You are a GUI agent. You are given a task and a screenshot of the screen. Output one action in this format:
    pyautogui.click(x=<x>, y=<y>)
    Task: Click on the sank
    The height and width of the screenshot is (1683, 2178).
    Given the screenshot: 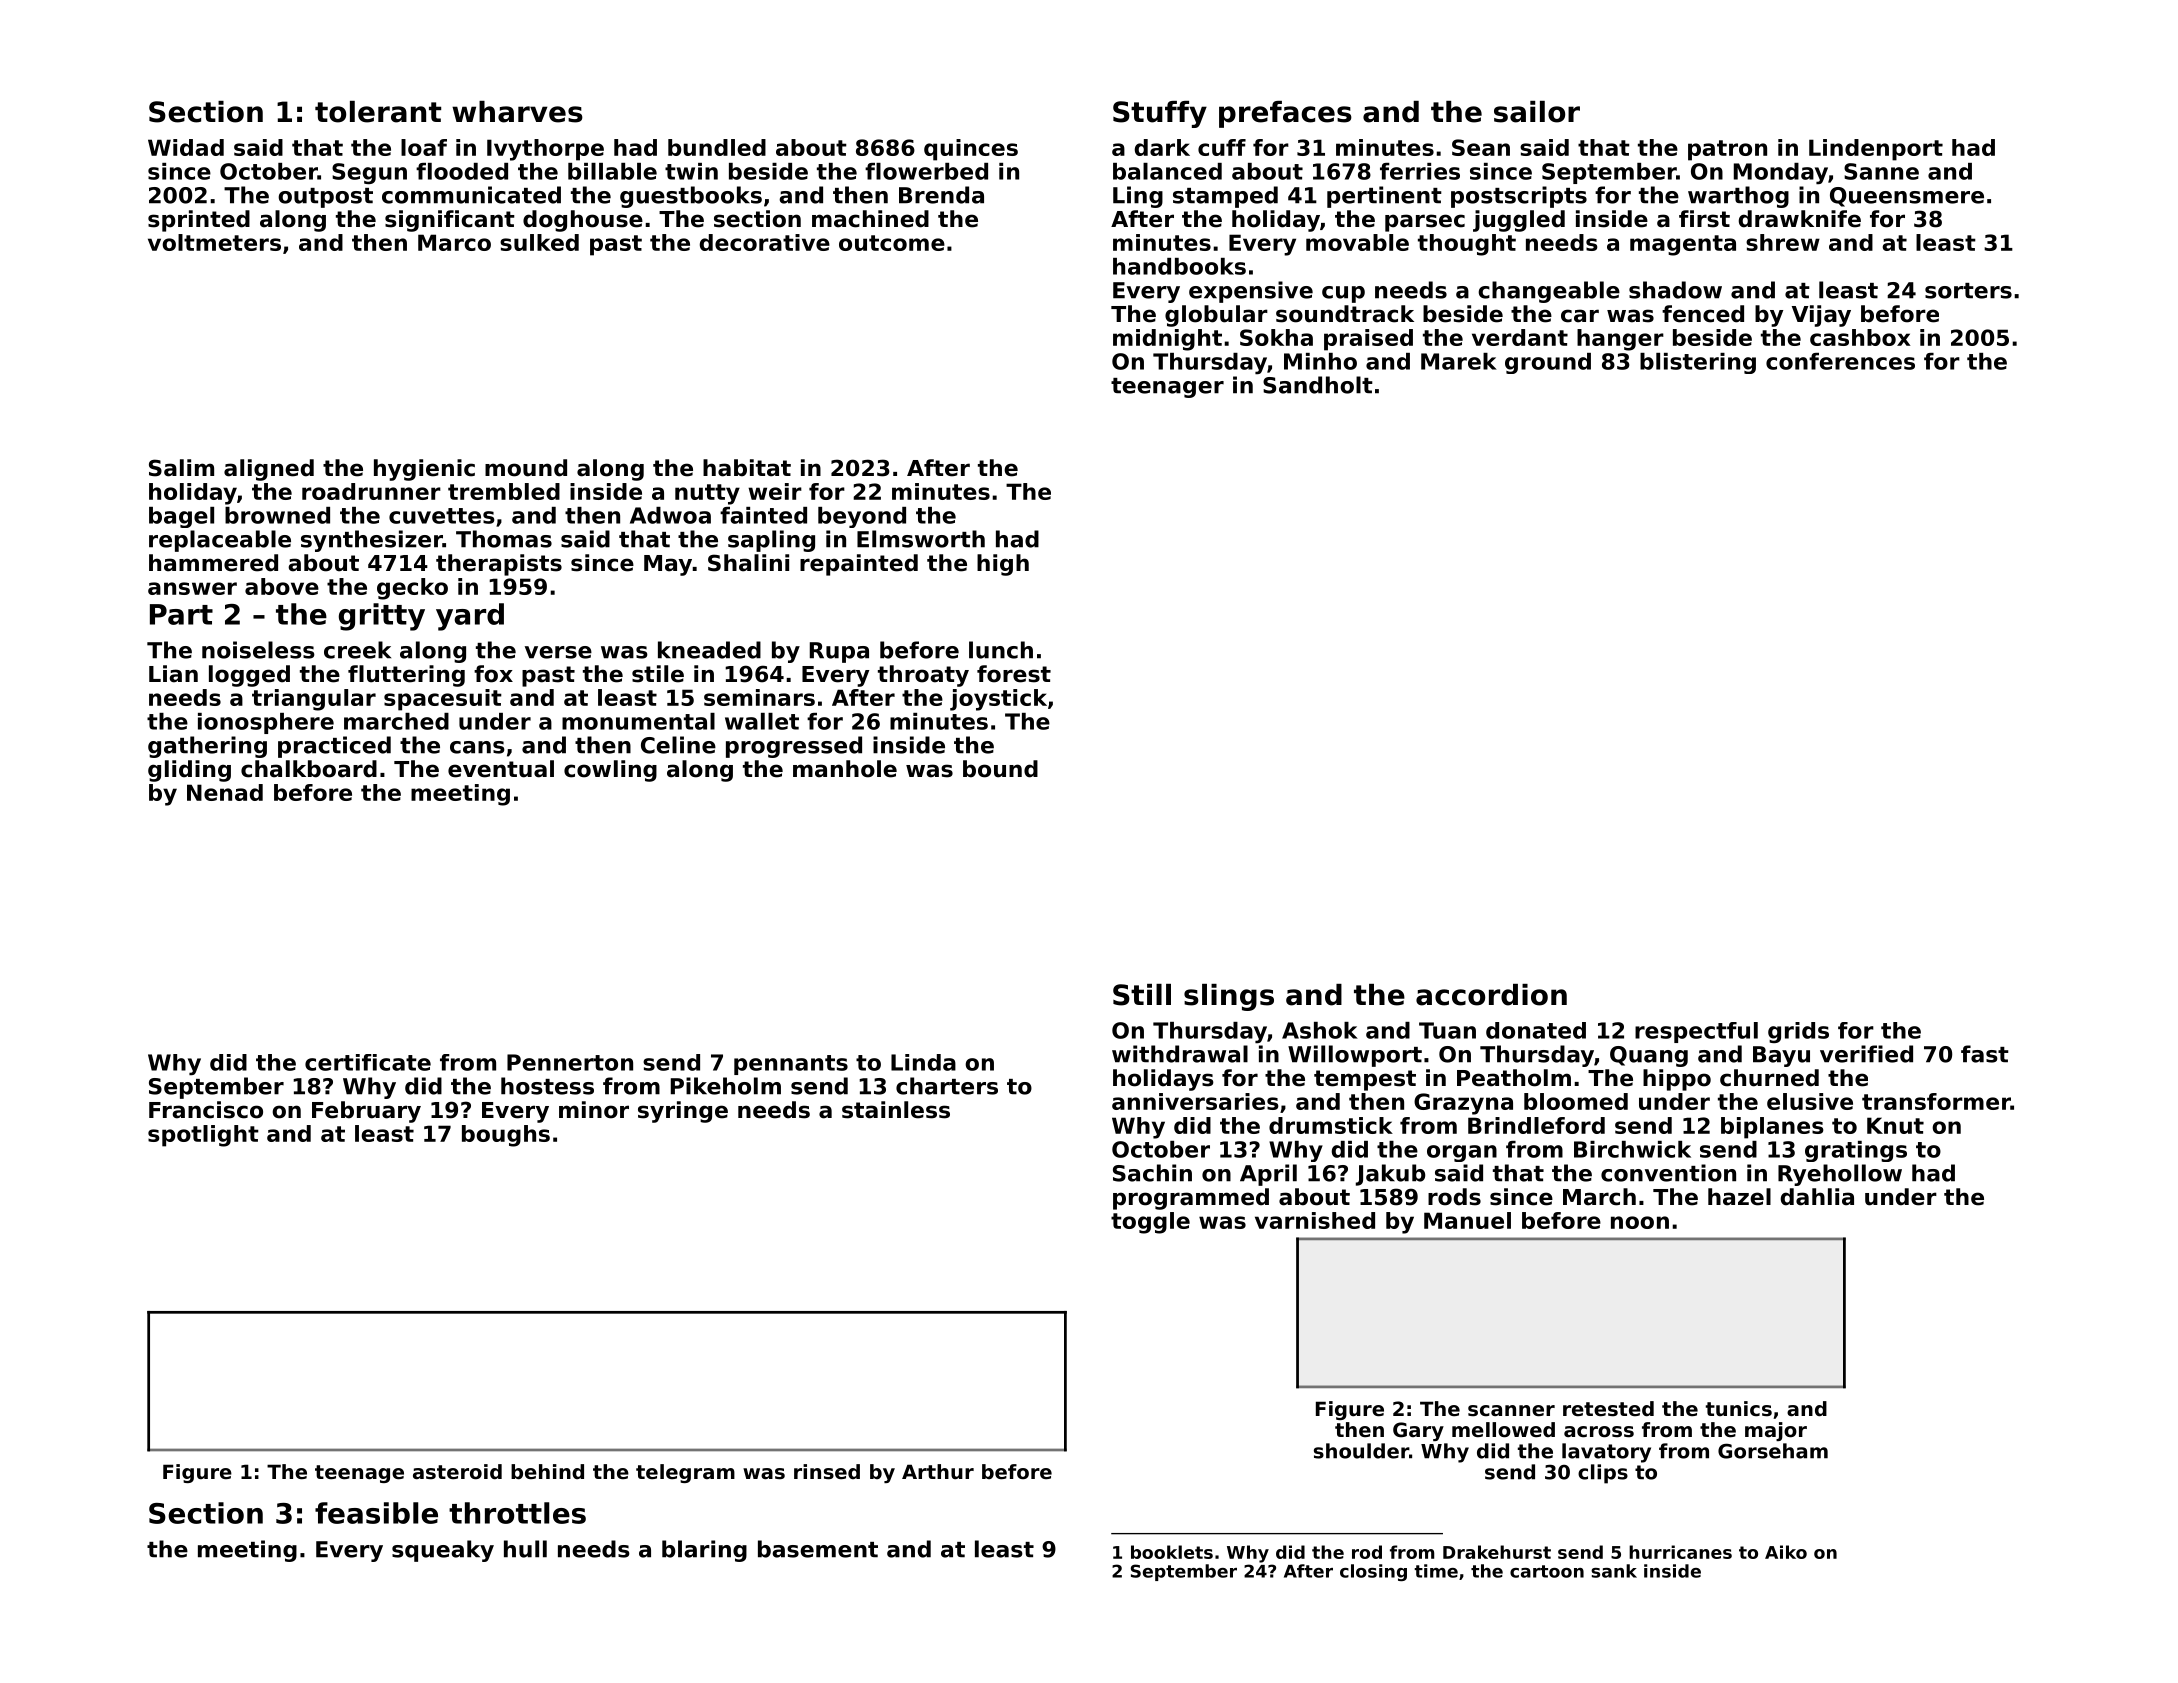 What is the action you would take?
    pyautogui.click(x=1614, y=1571)
